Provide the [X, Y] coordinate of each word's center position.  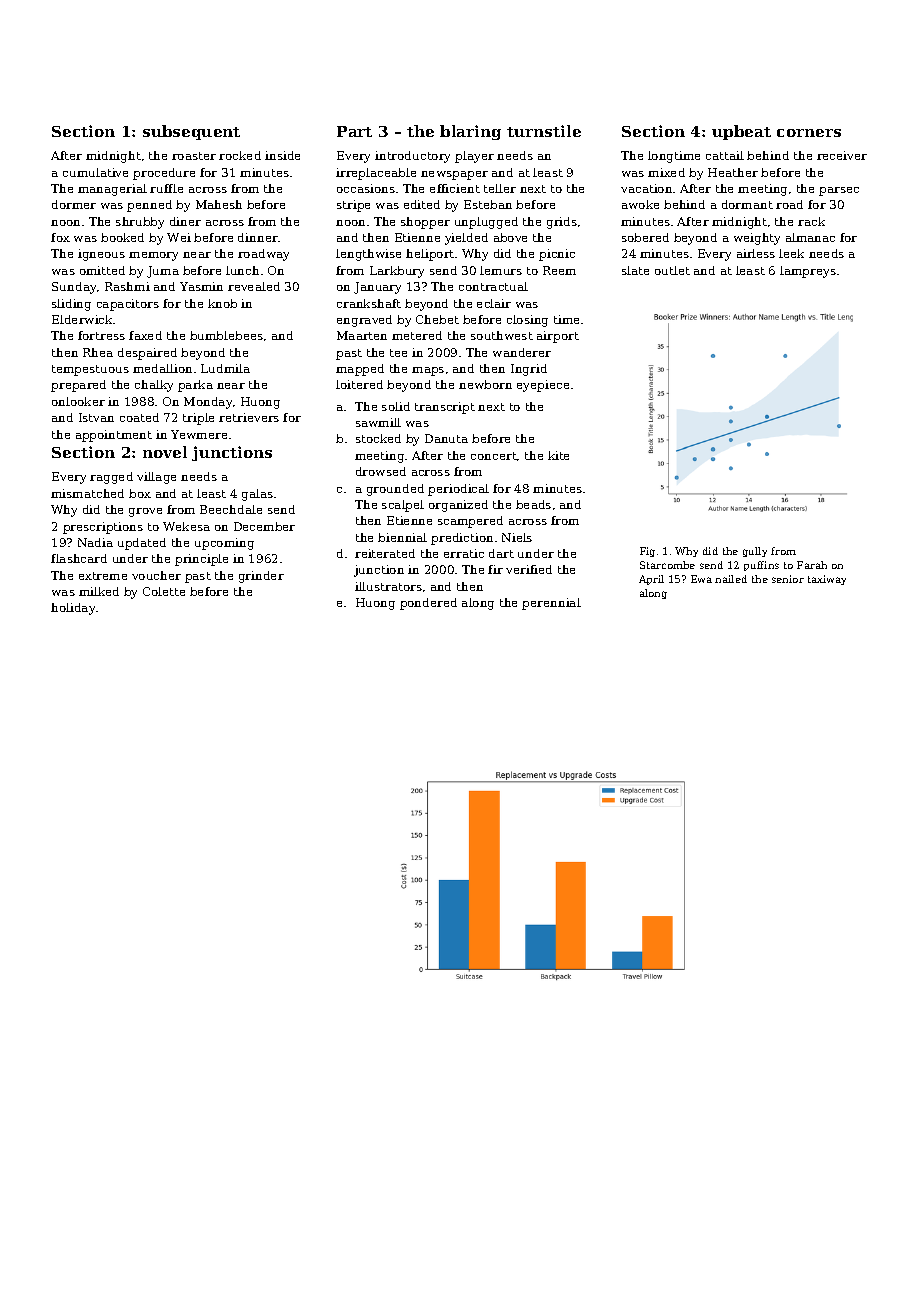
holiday [73, 609]
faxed [145, 335]
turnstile [544, 131]
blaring [470, 132]
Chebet [437, 319]
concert [494, 456]
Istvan [96, 417]
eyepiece [543, 386]
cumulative [95, 172]
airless [756, 253]
